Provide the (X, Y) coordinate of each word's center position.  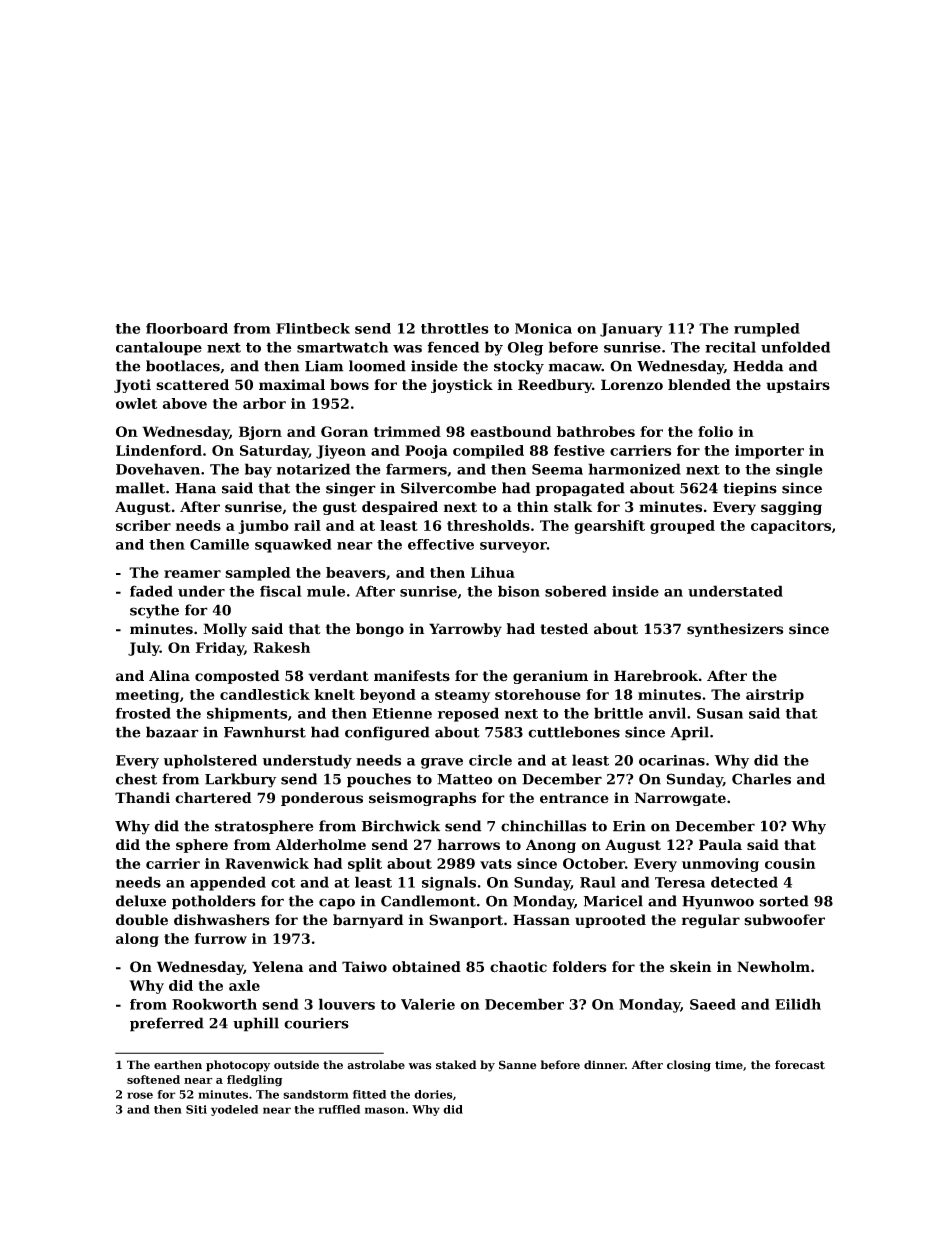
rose (140, 1095)
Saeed (713, 1004)
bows (349, 384)
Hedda (758, 366)
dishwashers (222, 920)
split (365, 865)
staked (456, 1065)
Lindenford (159, 450)
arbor (264, 403)
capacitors (791, 527)
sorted (784, 901)
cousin (790, 863)
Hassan (541, 920)
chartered (213, 798)
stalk (573, 507)
